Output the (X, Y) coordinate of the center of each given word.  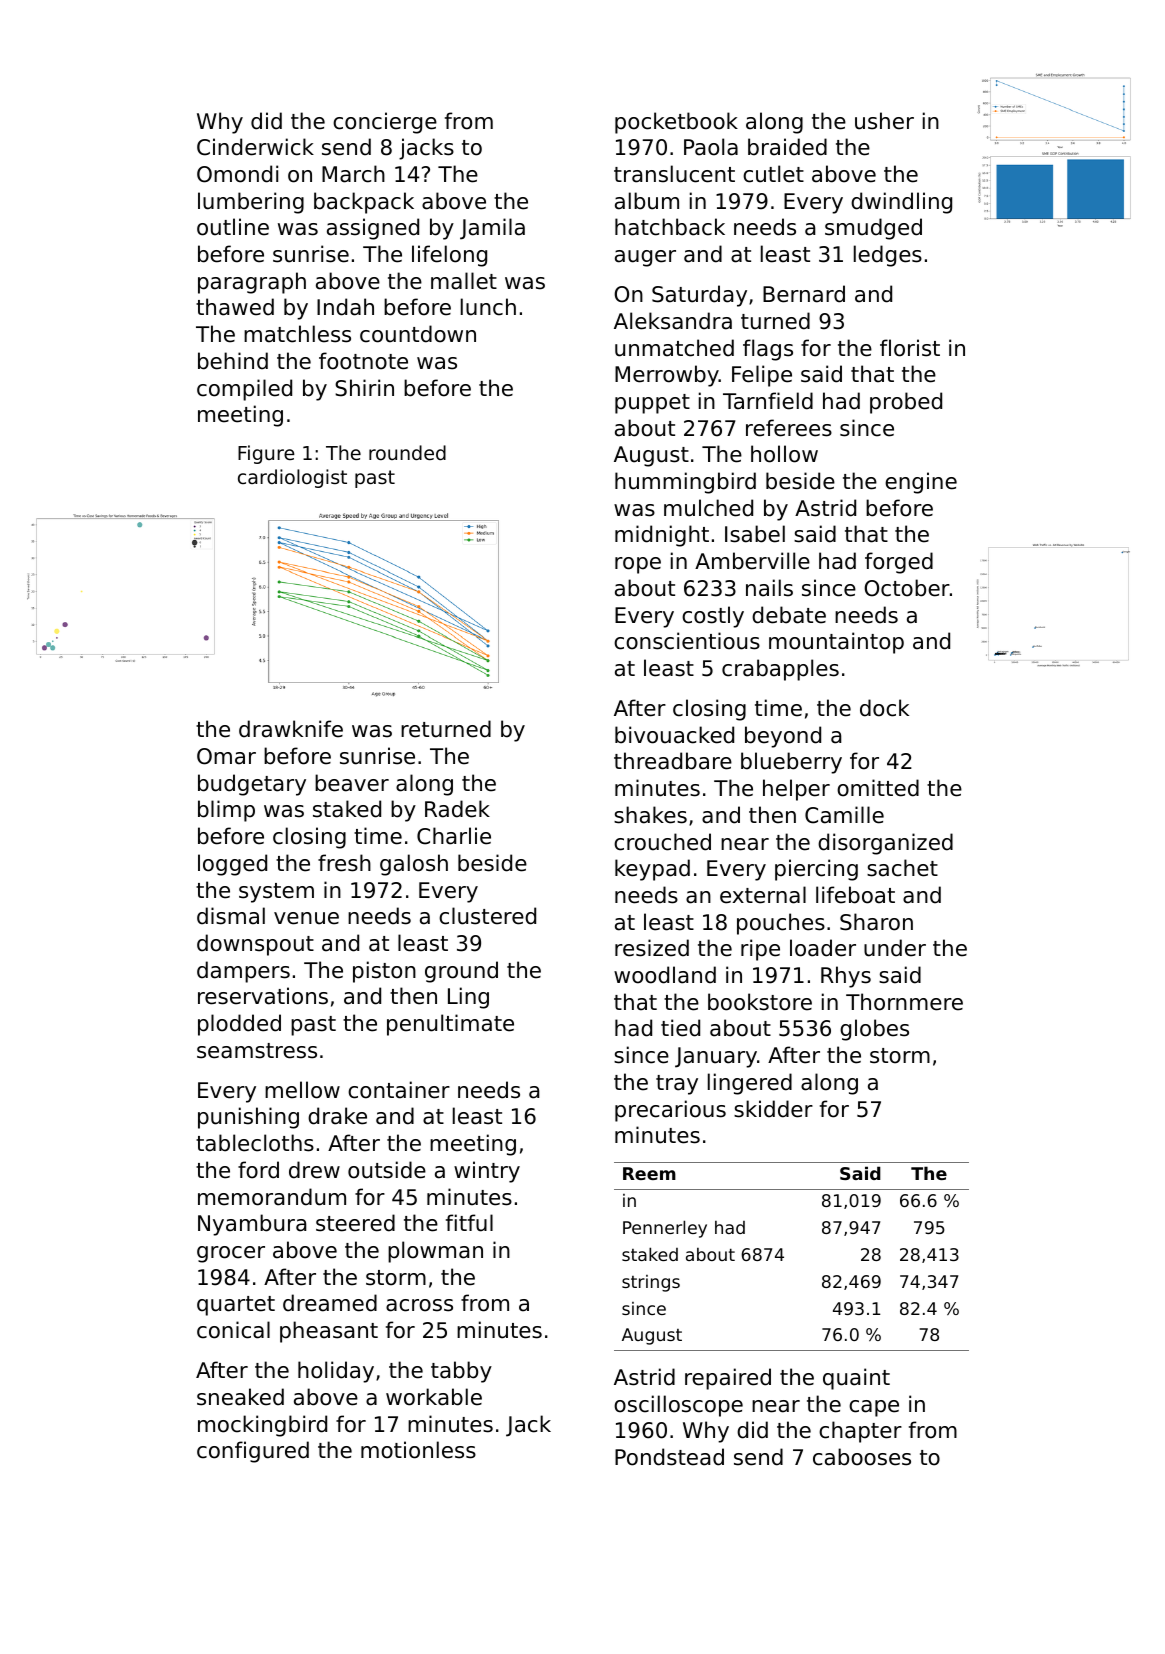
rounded (407, 452)
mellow (302, 1090)
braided (787, 147)
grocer (231, 1254)
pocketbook (676, 123)
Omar (226, 756)
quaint (856, 1379)
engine (921, 483)
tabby (461, 1372)
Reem (649, 1173)
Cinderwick (255, 147)
